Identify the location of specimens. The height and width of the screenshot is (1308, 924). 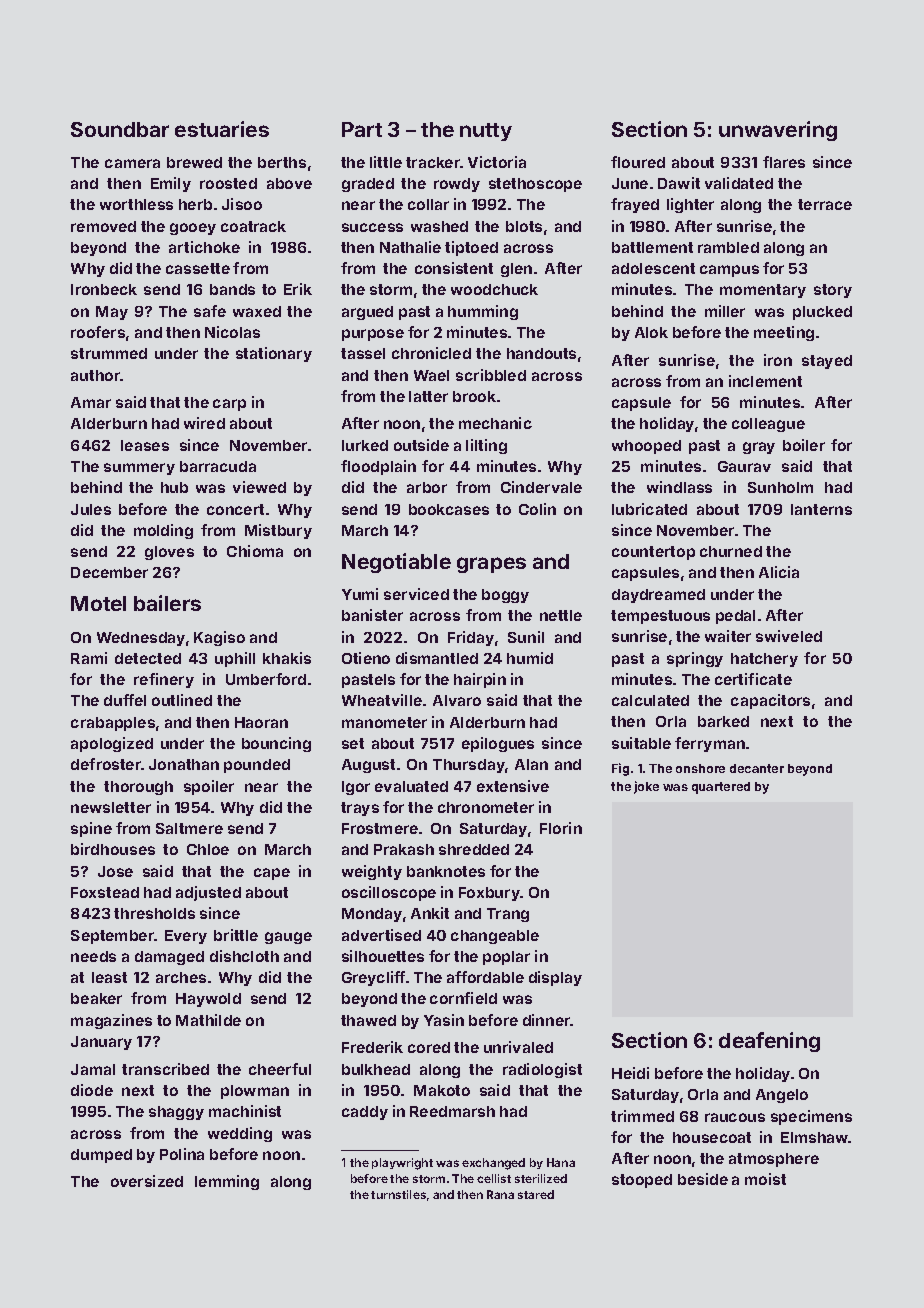
(811, 1117).
